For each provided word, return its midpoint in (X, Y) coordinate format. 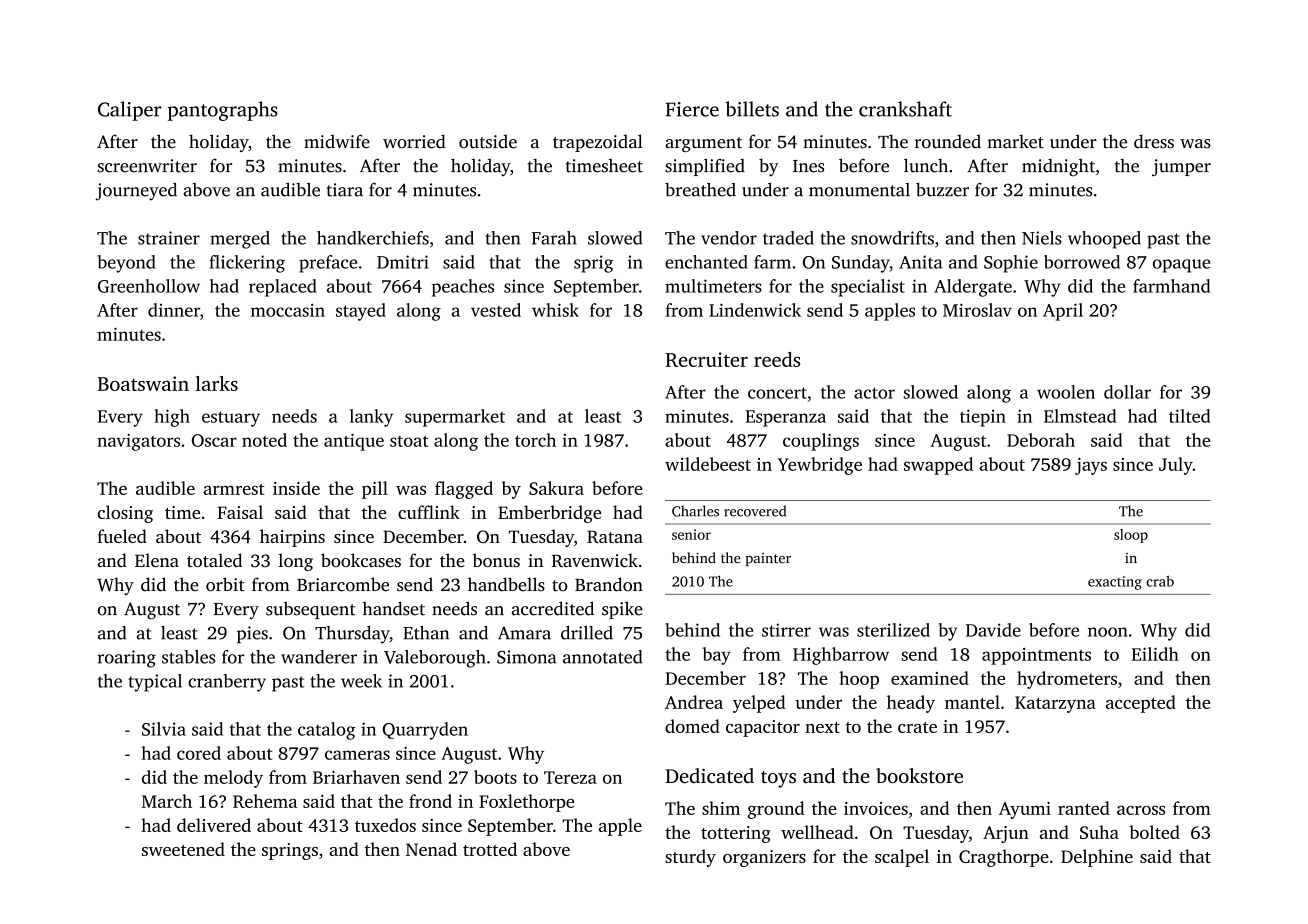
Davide (993, 630)
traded (788, 238)
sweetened (183, 849)
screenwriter (147, 166)
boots (495, 777)
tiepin (983, 418)
